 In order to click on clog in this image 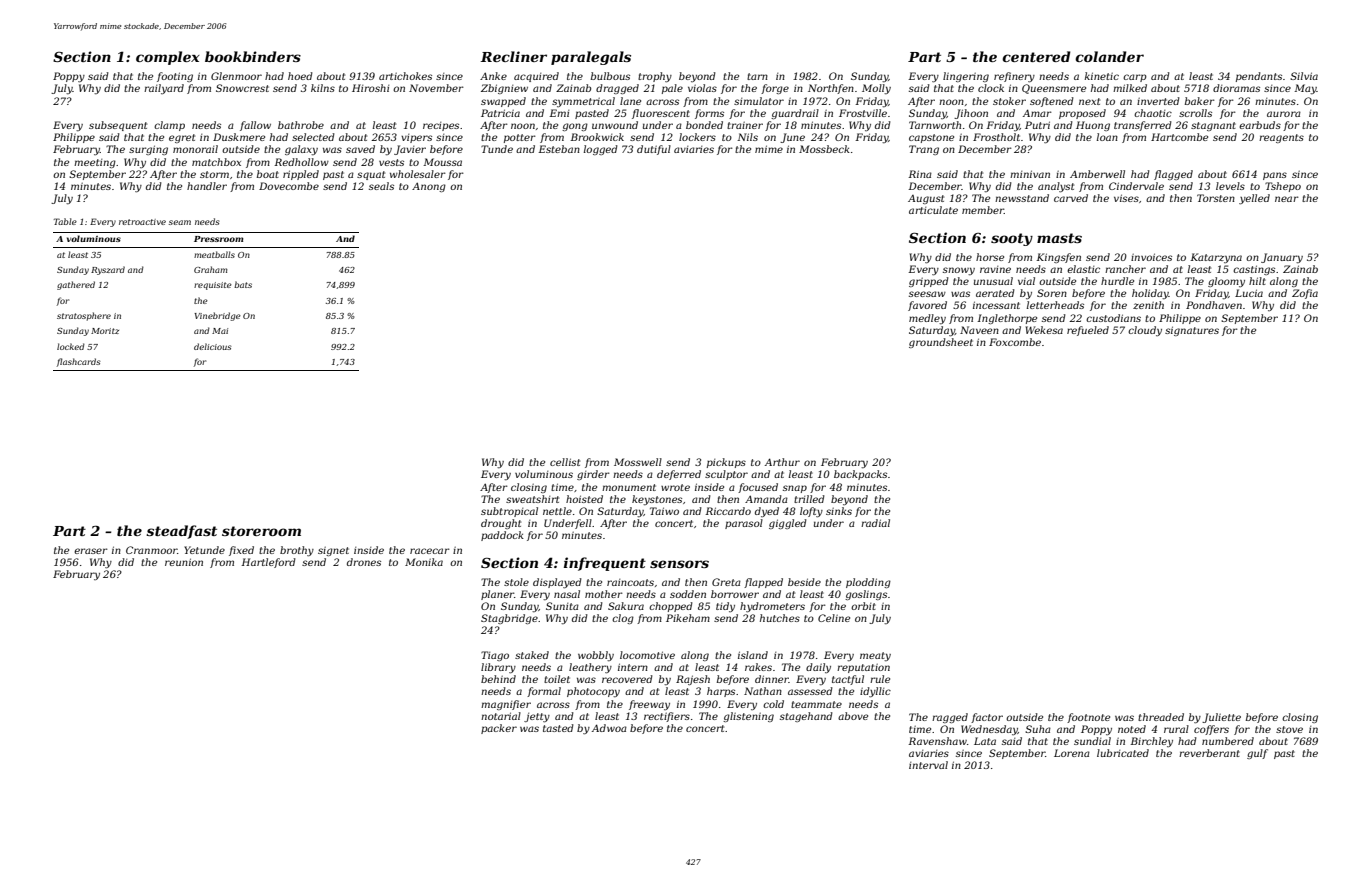, I will do `click(623, 619)`.
